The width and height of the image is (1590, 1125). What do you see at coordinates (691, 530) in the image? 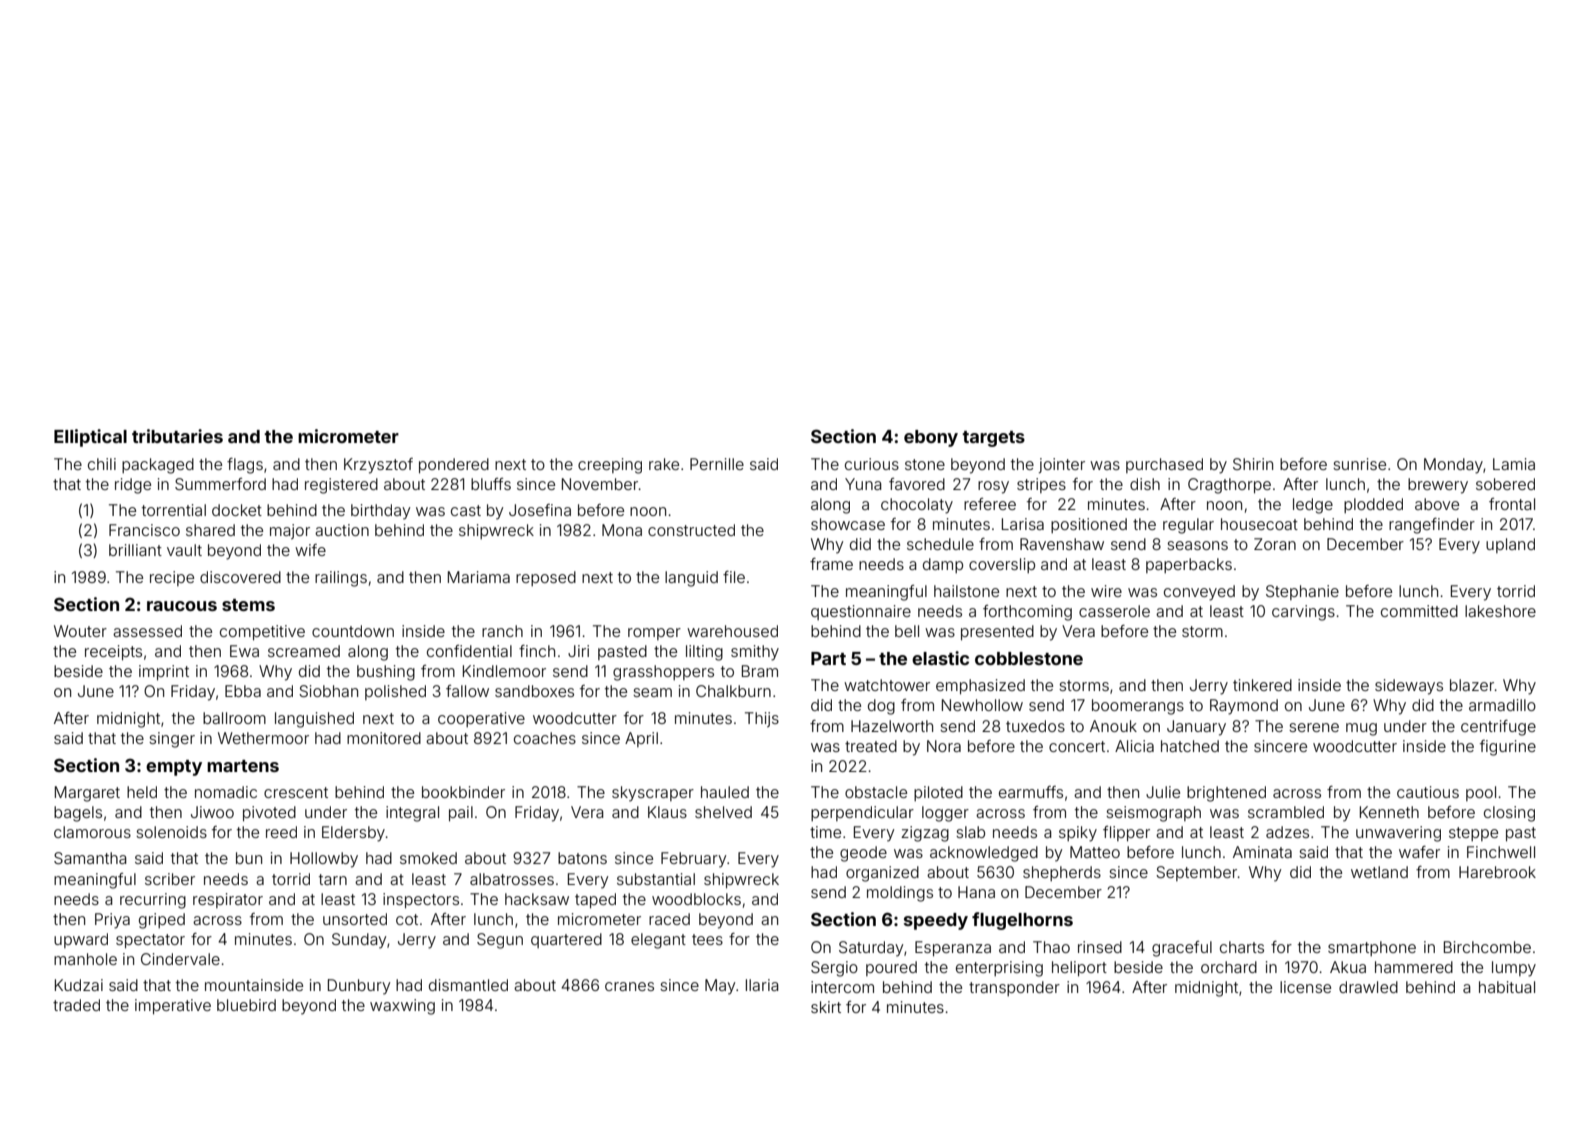
I see `constructed` at bounding box center [691, 530].
